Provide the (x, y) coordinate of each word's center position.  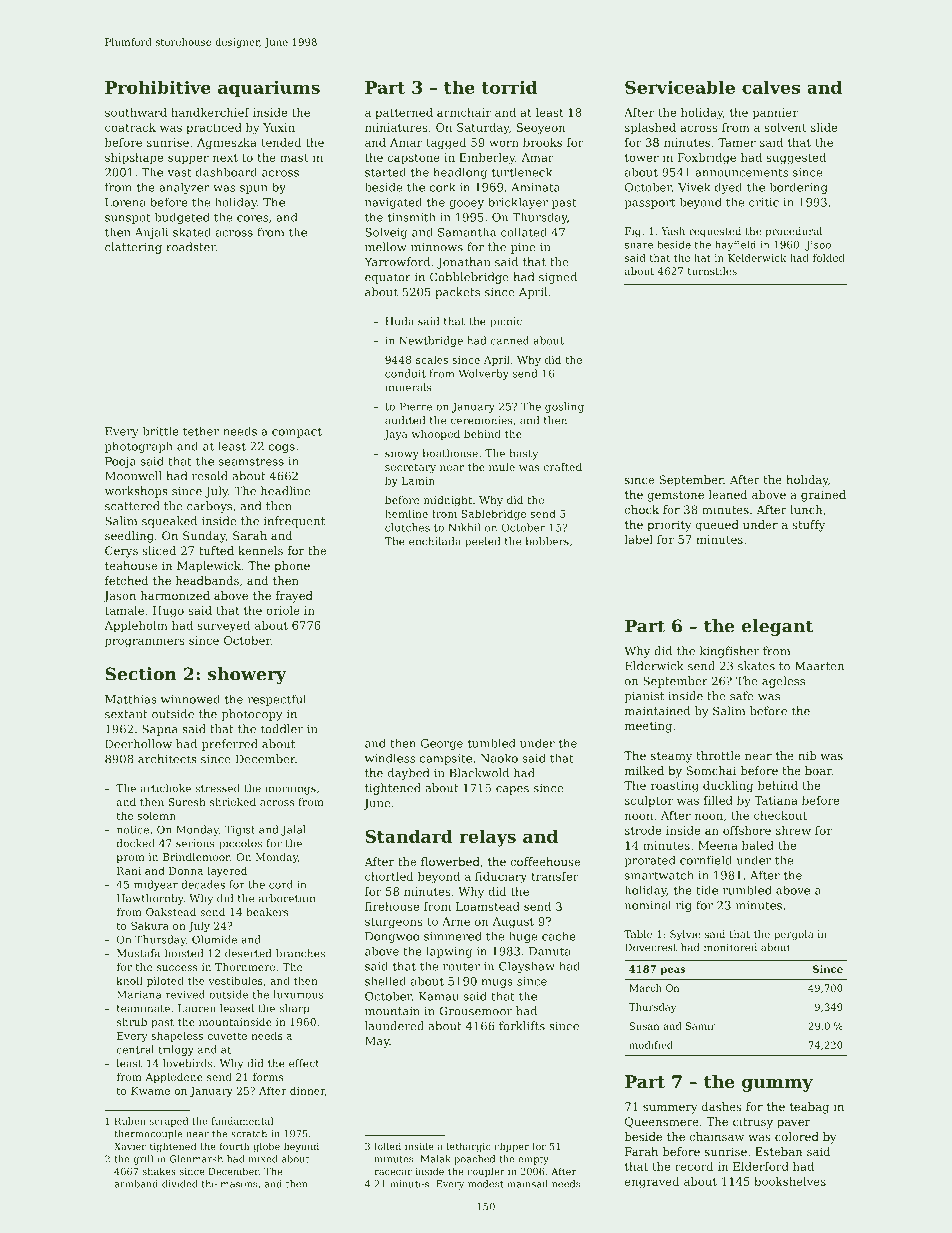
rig (684, 906)
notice (133, 829)
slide (824, 127)
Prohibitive (158, 87)
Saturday (483, 129)
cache (559, 936)
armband (136, 1184)
